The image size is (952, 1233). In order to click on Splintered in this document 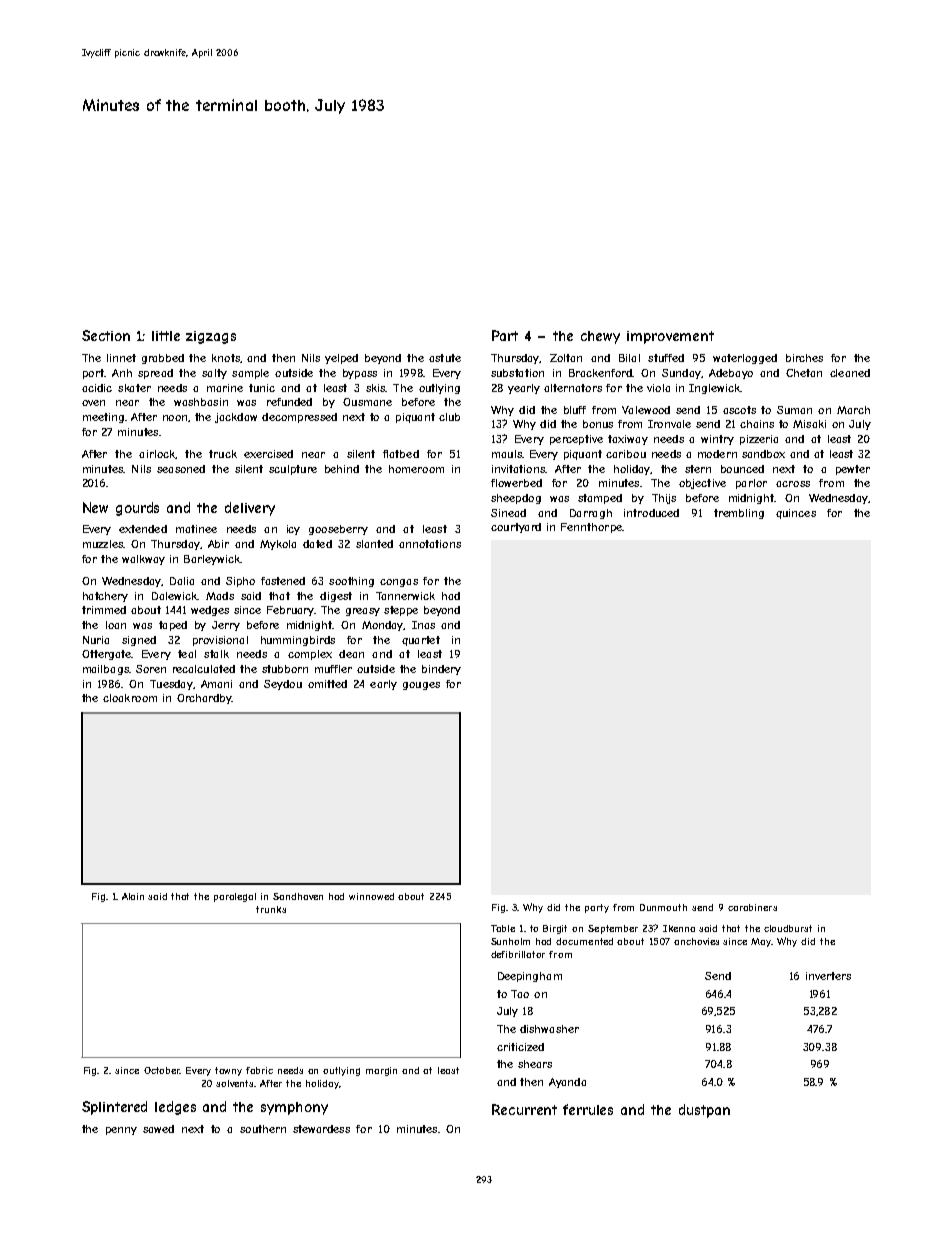, I will do `click(114, 1108)`.
